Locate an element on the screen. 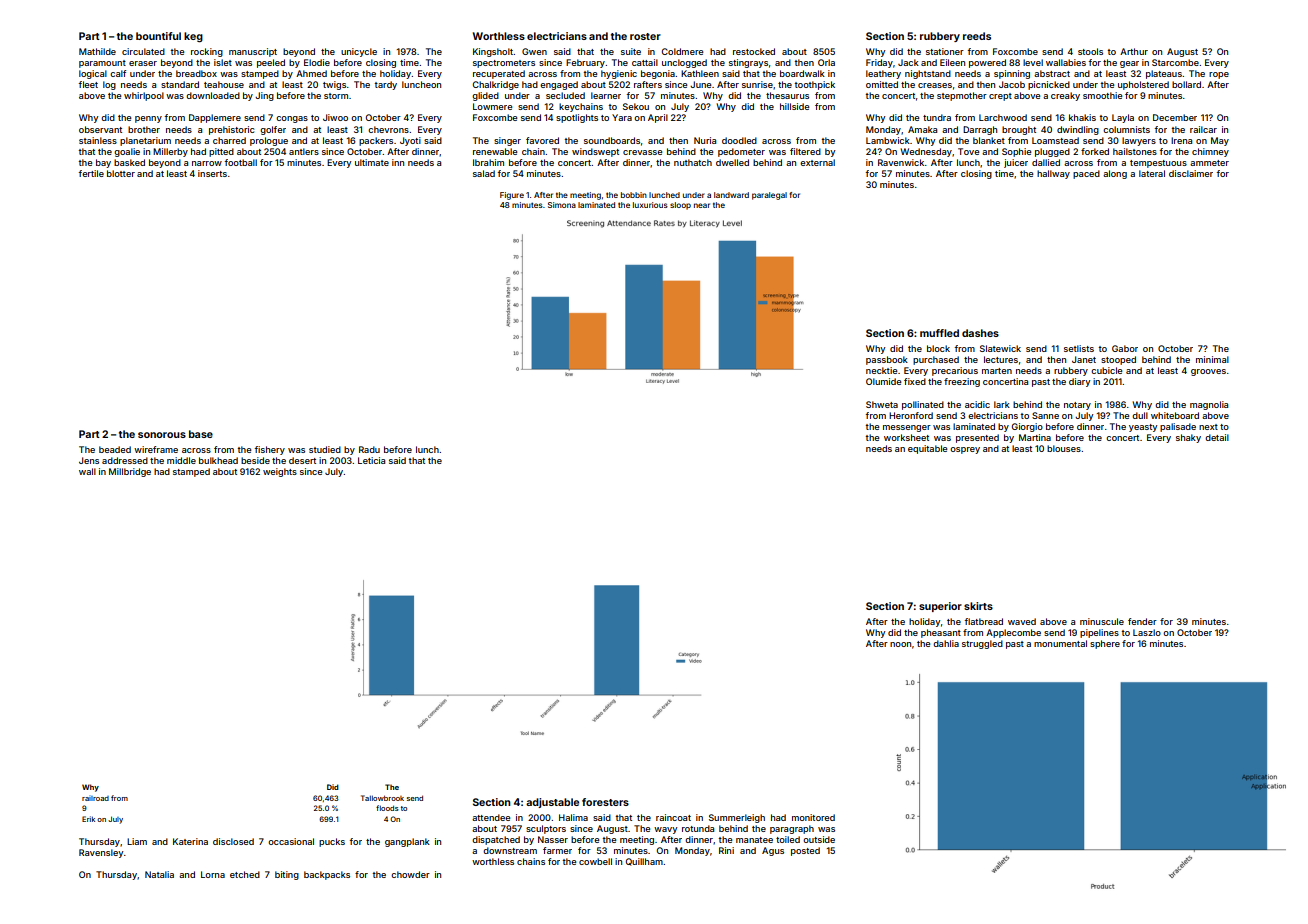 This screenshot has width=1308, height=924. necktie is located at coordinates (882, 370).
